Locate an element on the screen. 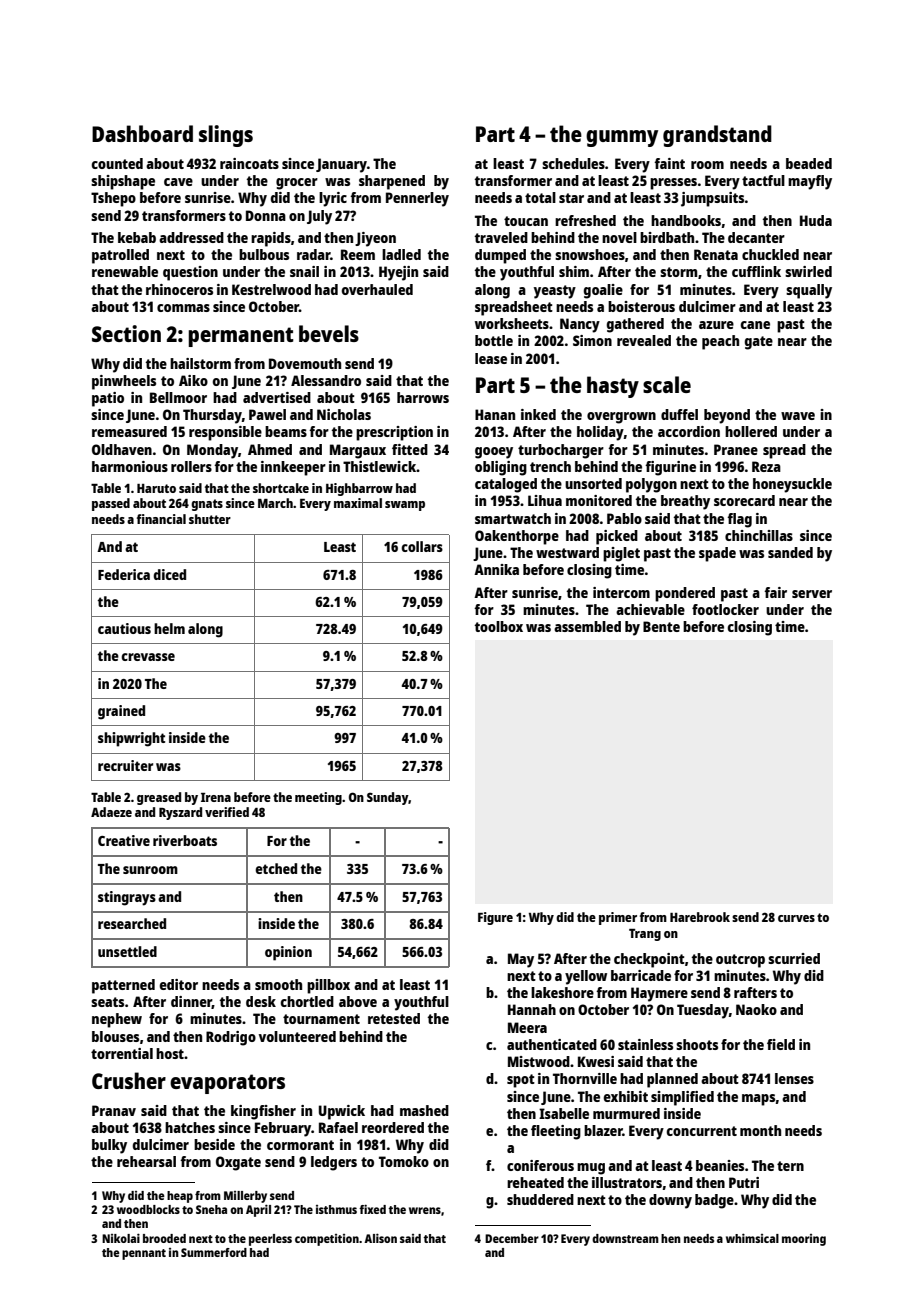 The image size is (924, 1314). downstream is located at coordinates (625, 1238).
